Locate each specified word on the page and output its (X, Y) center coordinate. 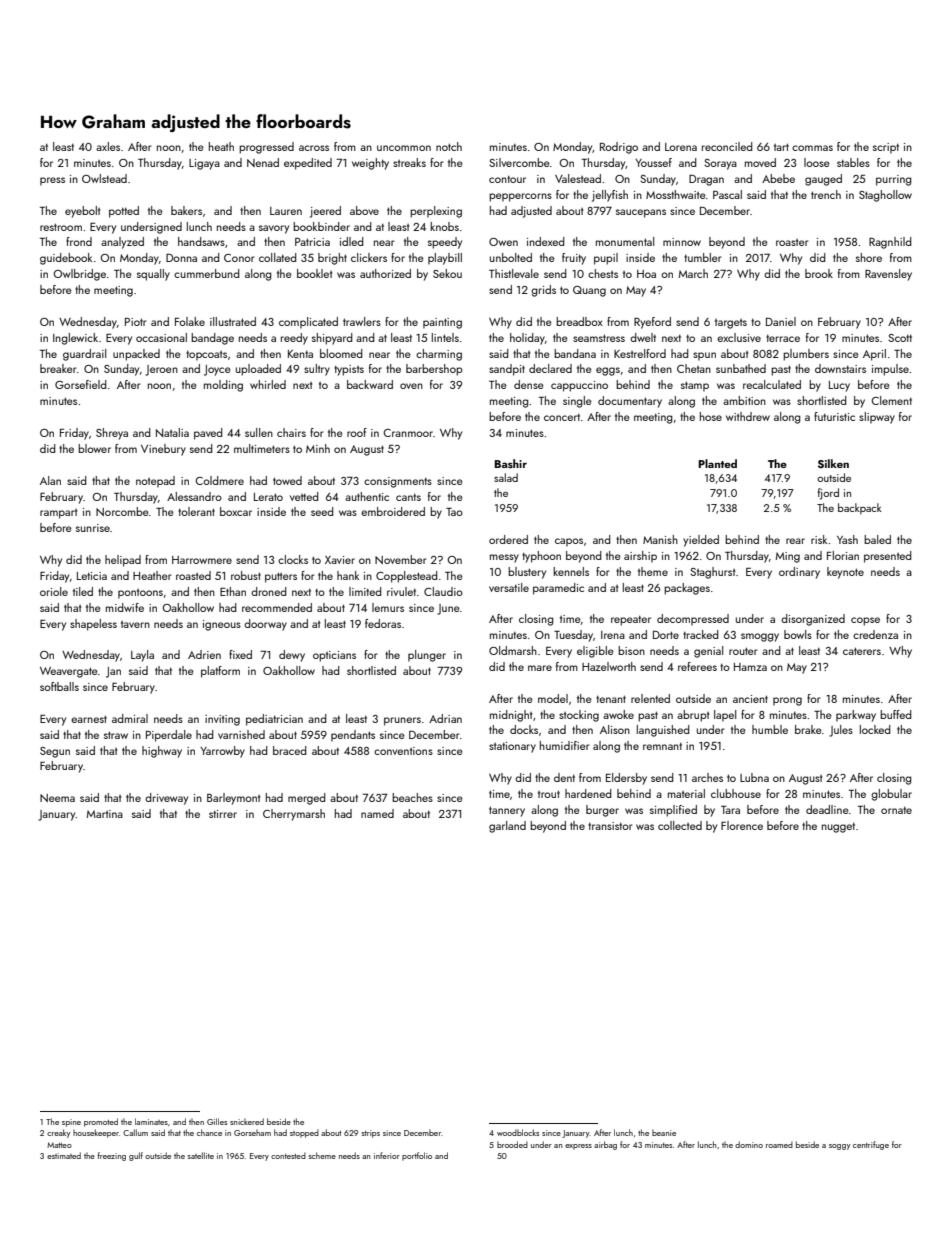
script (886, 148)
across (314, 148)
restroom (61, 227)
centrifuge (871, 1145)
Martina (105, 814)
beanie (664, 1132)
